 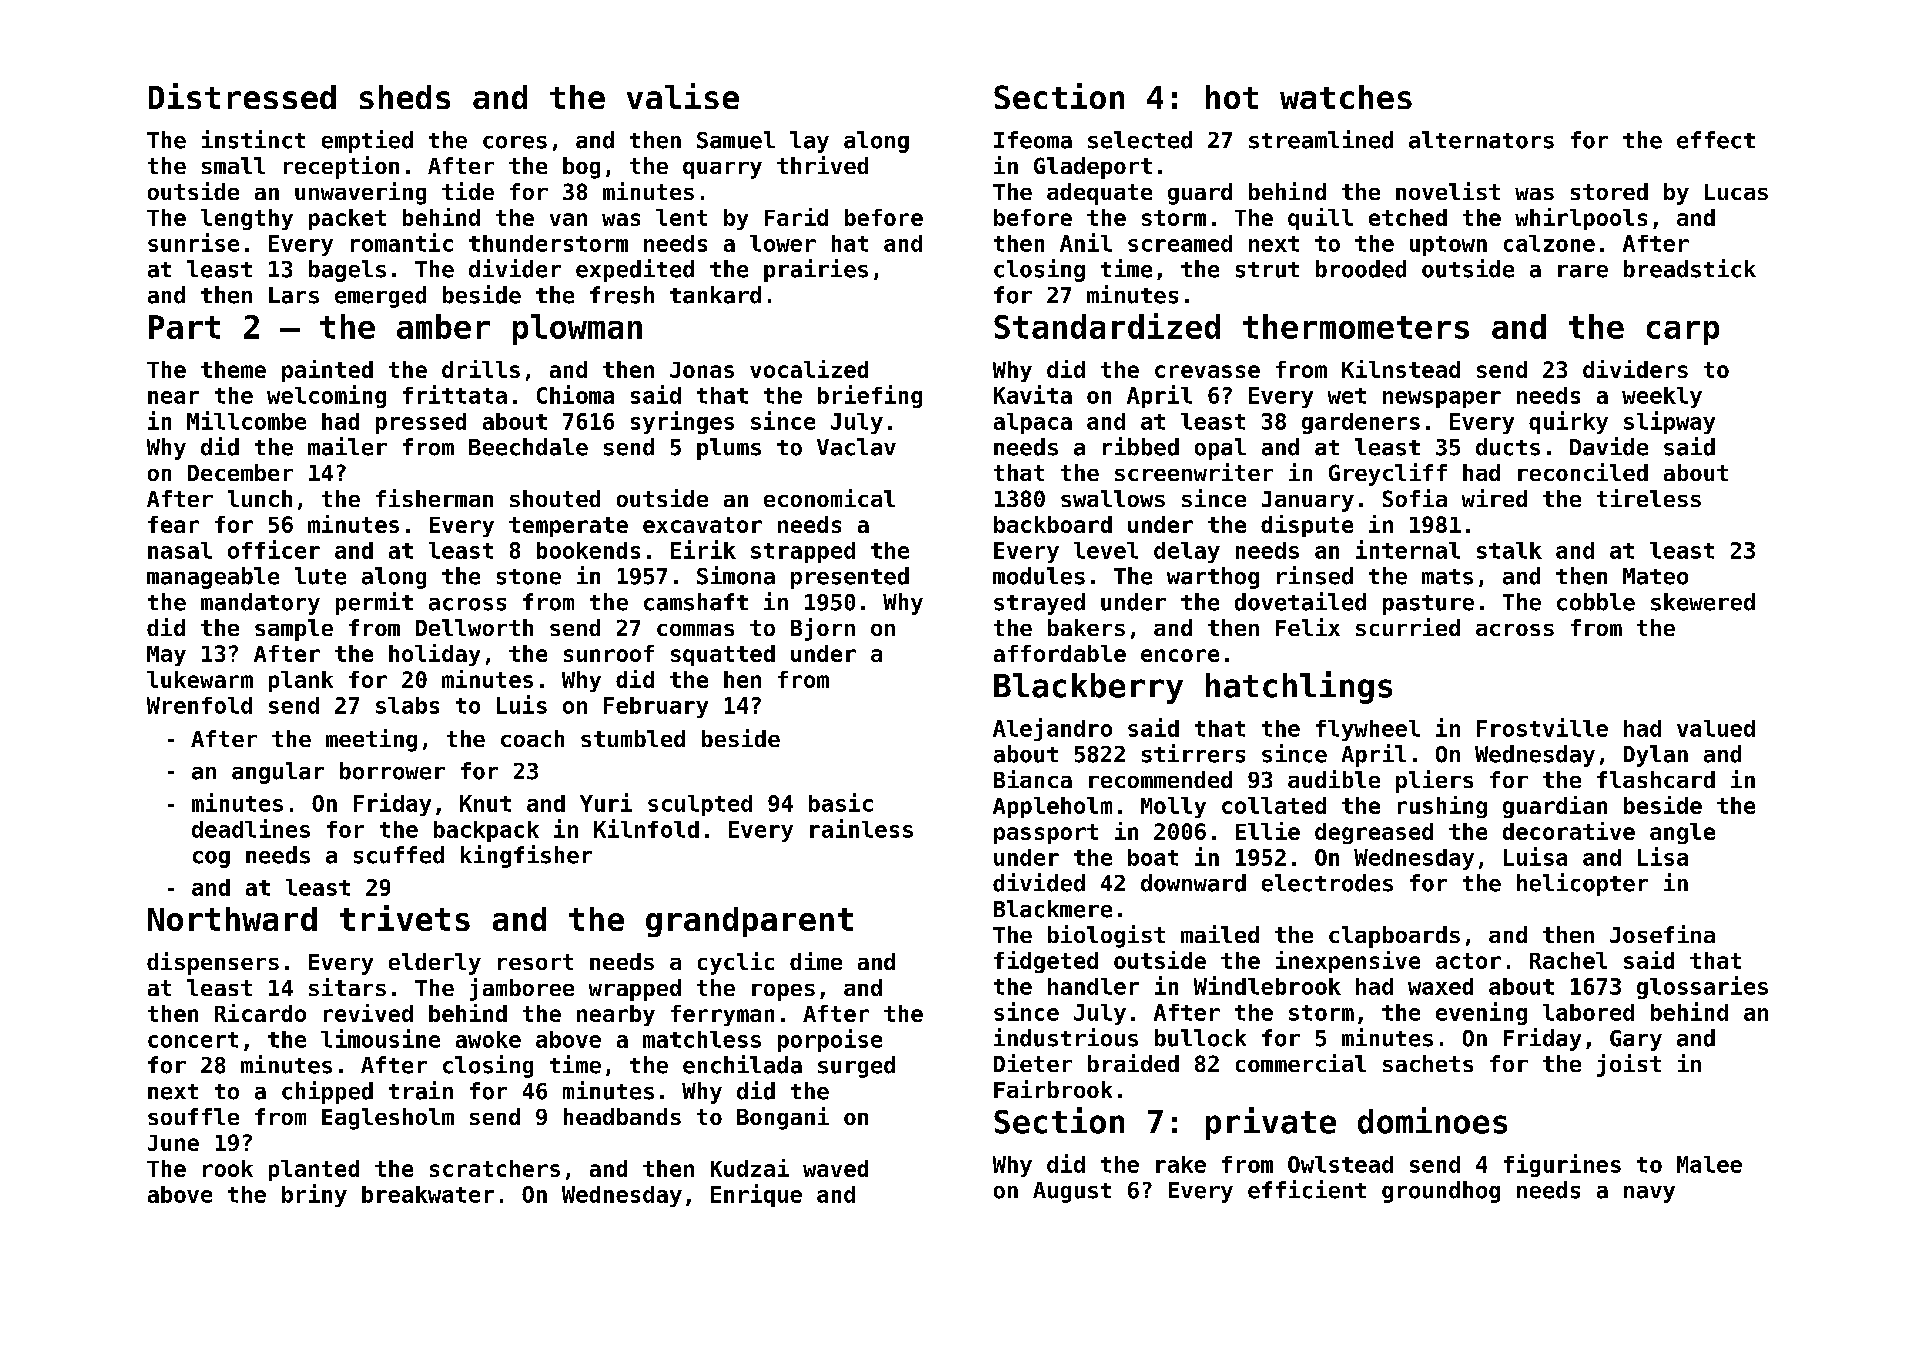 What do you see at coordinates (1448, 191) in the document?
I see `novelist` at bounding box center [1448, 191].
